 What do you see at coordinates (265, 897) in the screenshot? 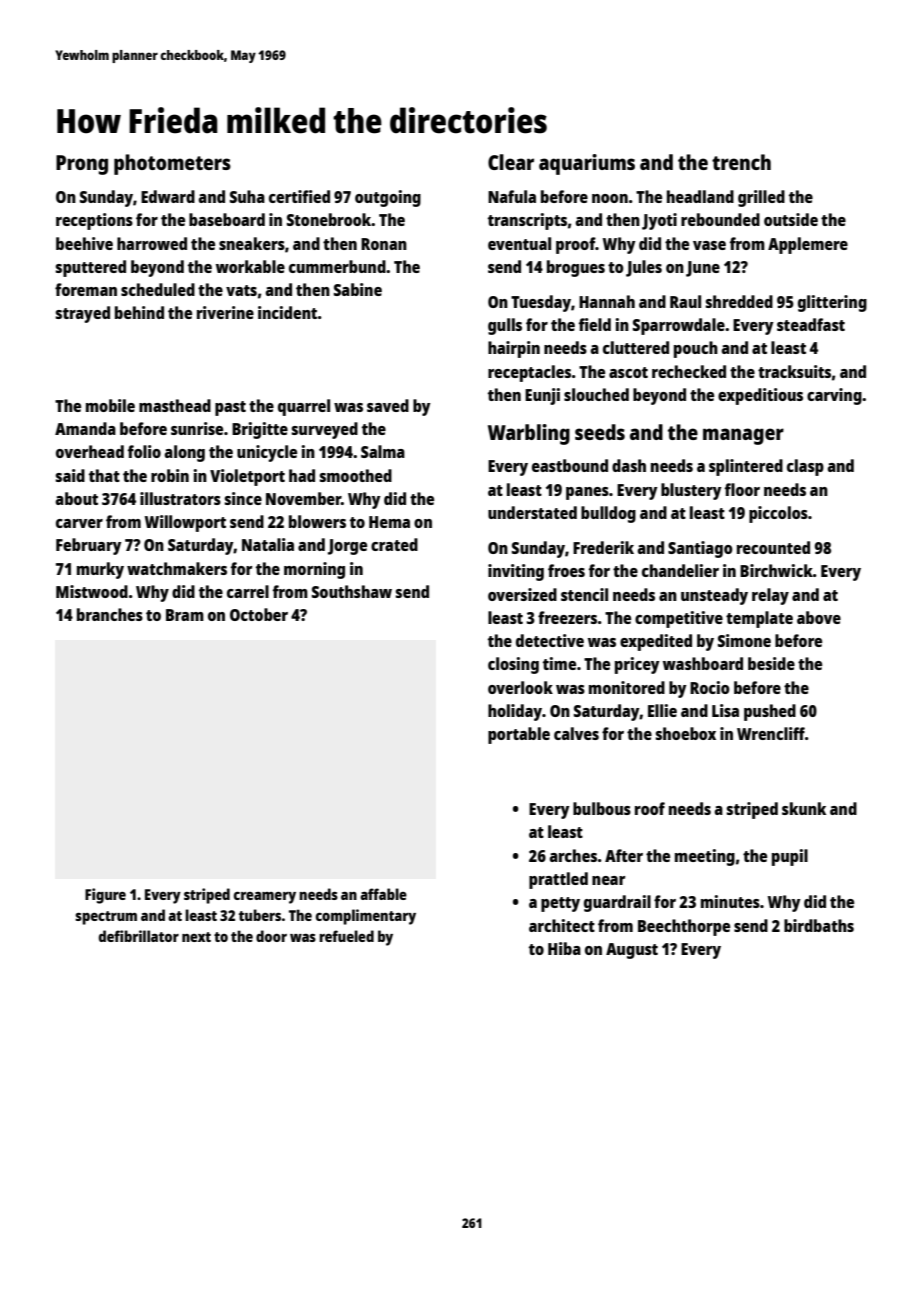
I see `creamery` at bounding box center [265, 897].
